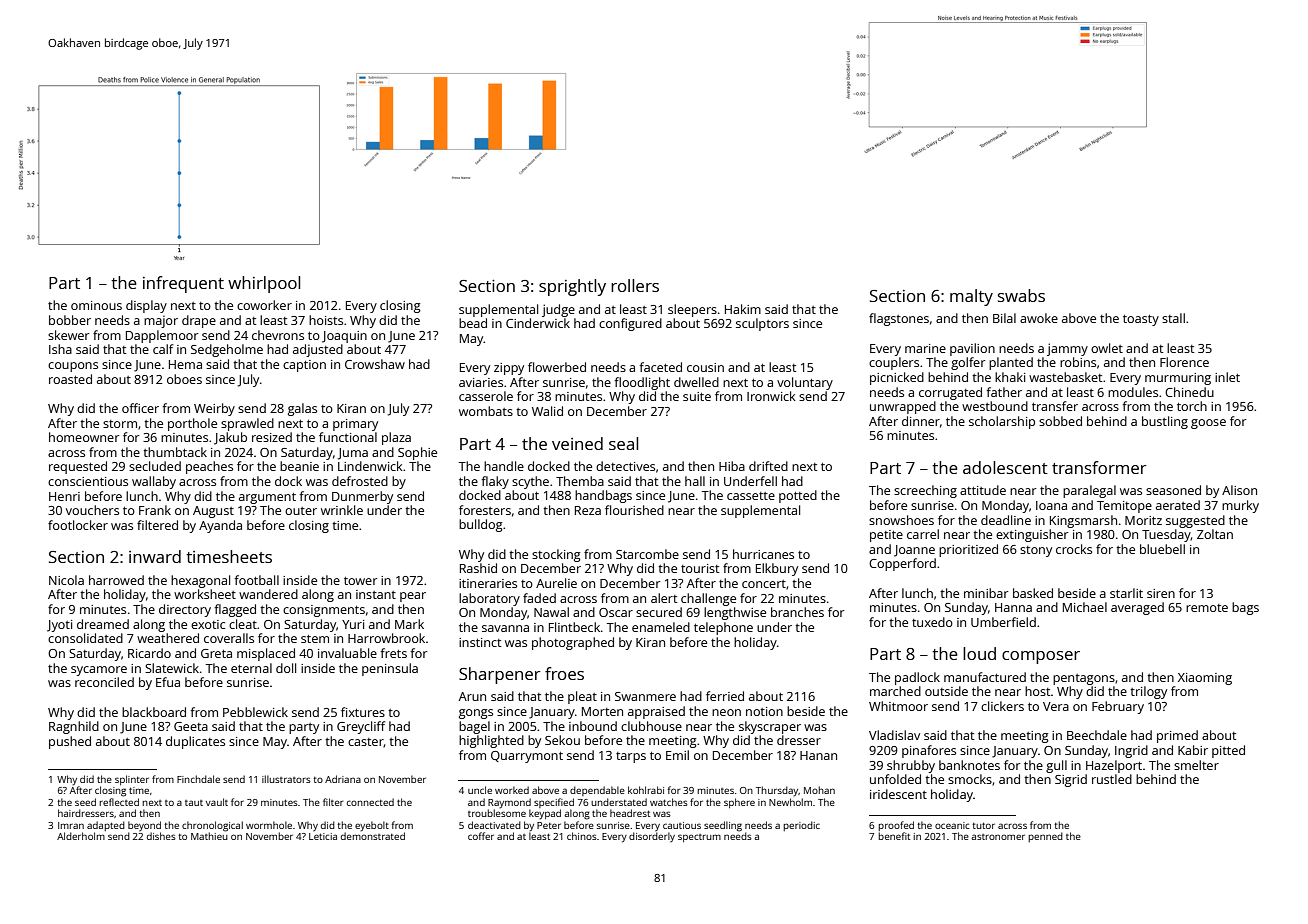 This screenshot has height=924, width=1308. Describe the element at coordinates (74, 727) in the screenshot. I see `Ragnhild` at that location.
